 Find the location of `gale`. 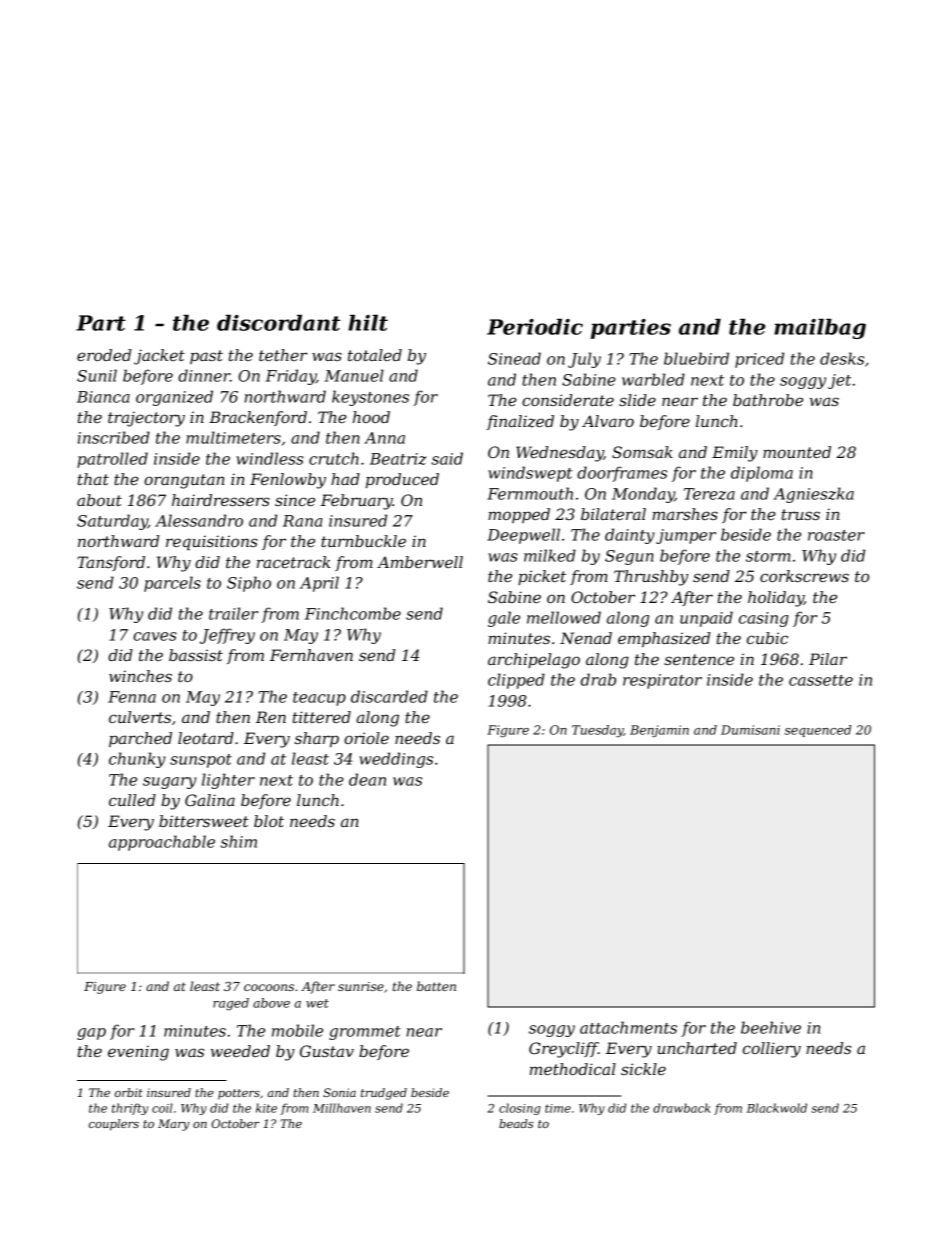

gale is located at coordinates (504, 619).
